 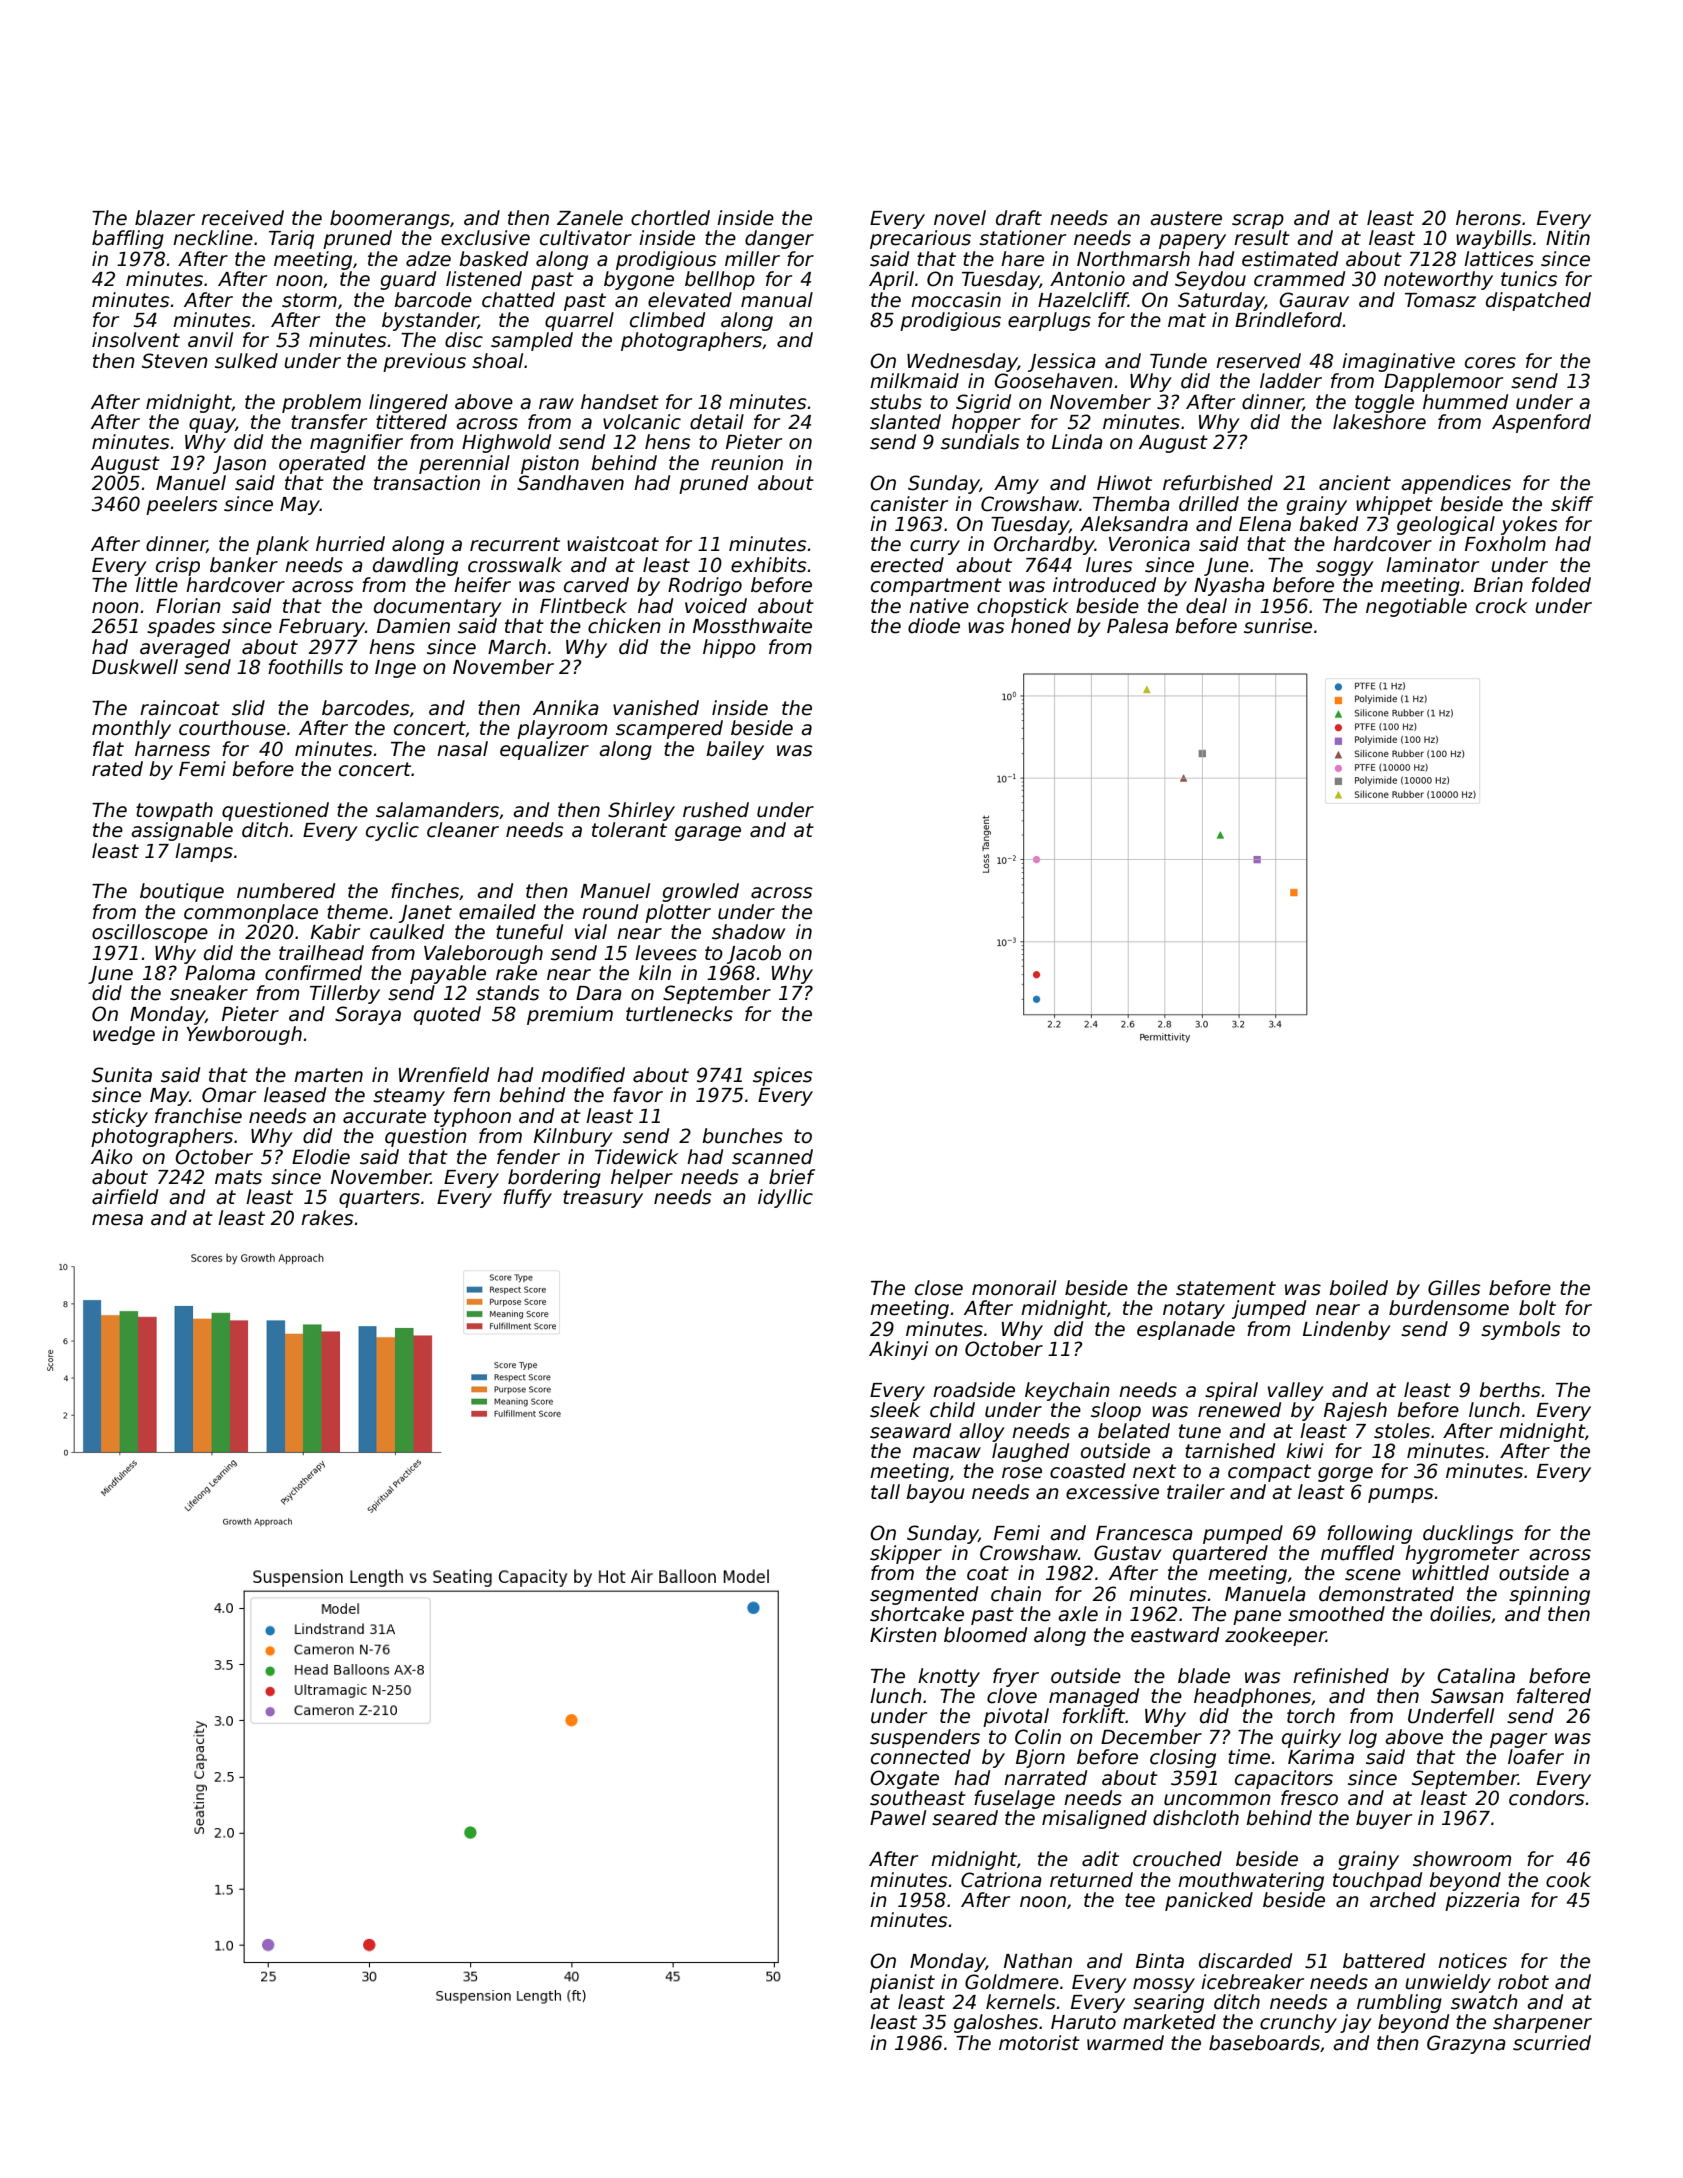 What do you see at coordinates (902, 1983) in the image?
I see `pianist` at bounding box center [902, 1983].
